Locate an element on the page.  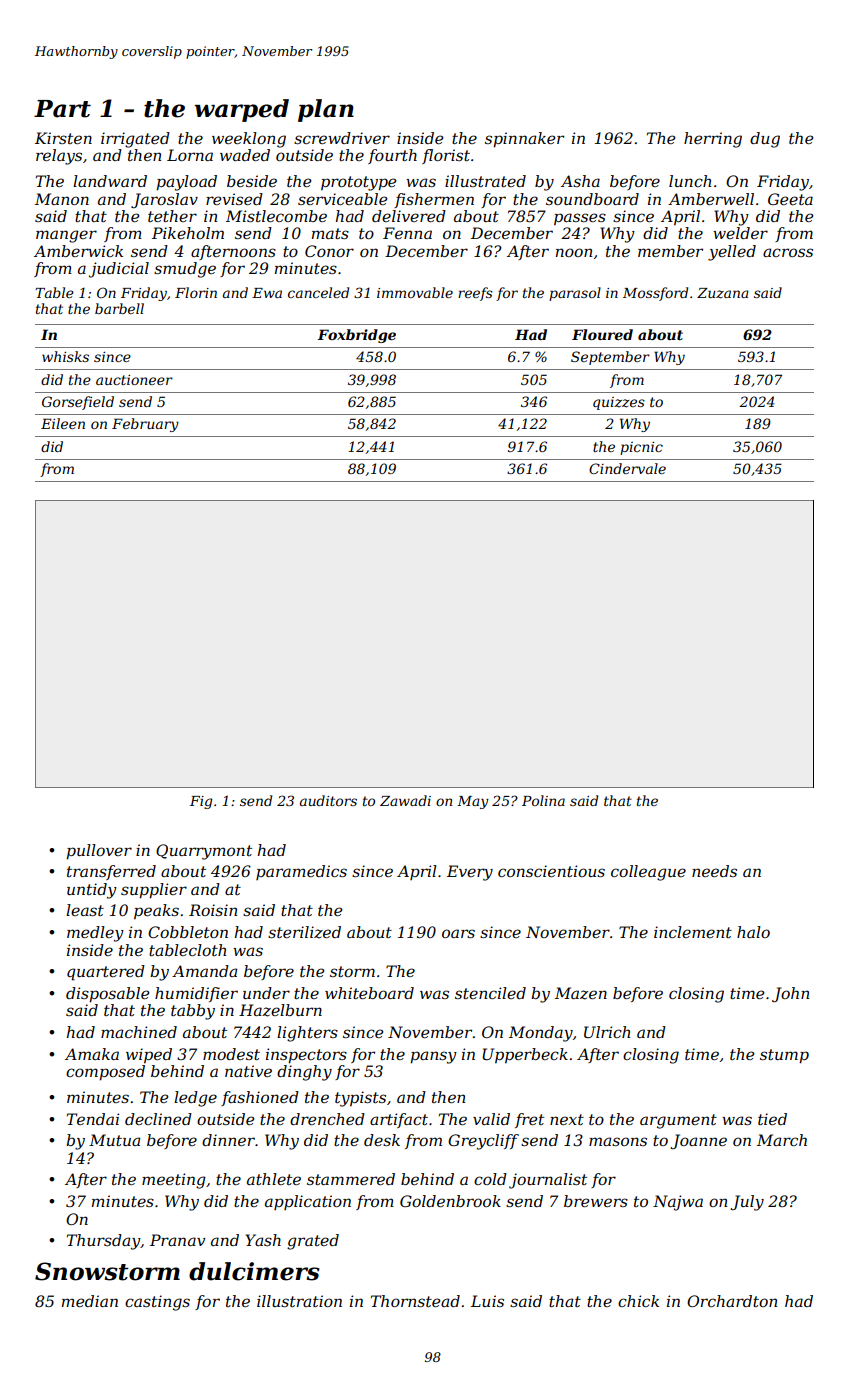
needs is located at coordinates (714, 871).
